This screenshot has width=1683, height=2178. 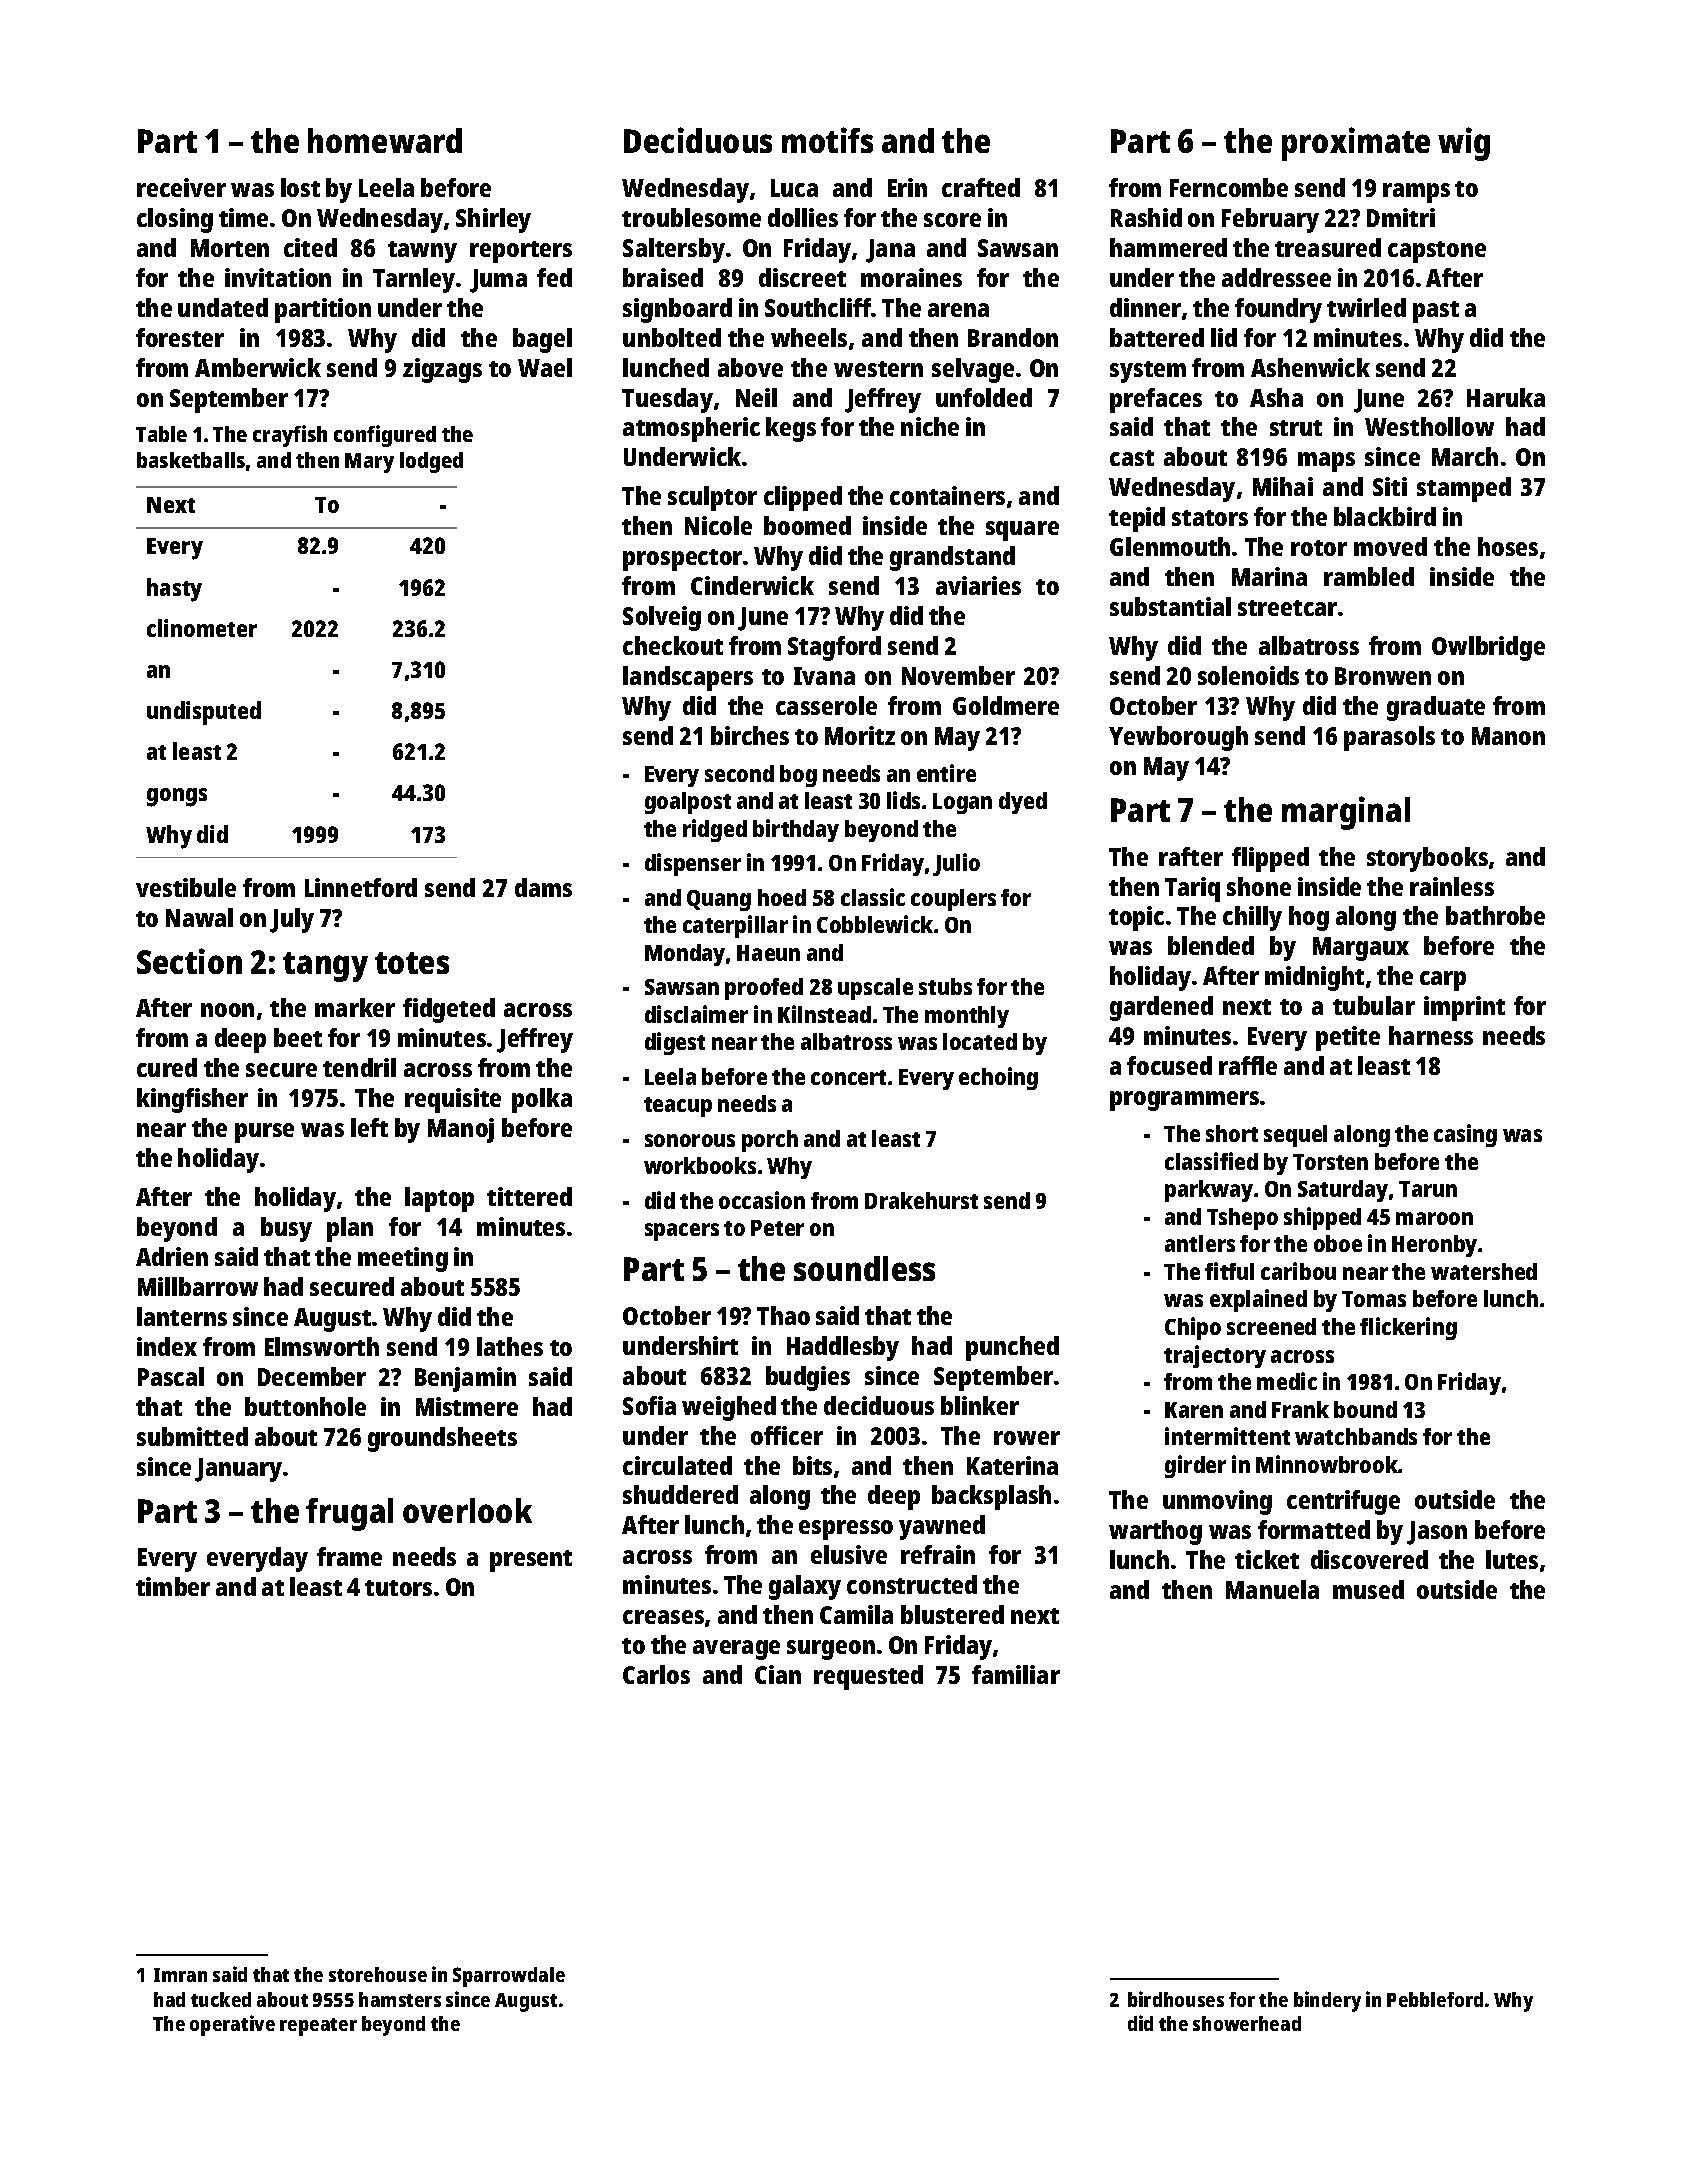 What do you see at coordinates (878, 369) in the screenshot?
I see `western` at bounding box center [878, 369].
